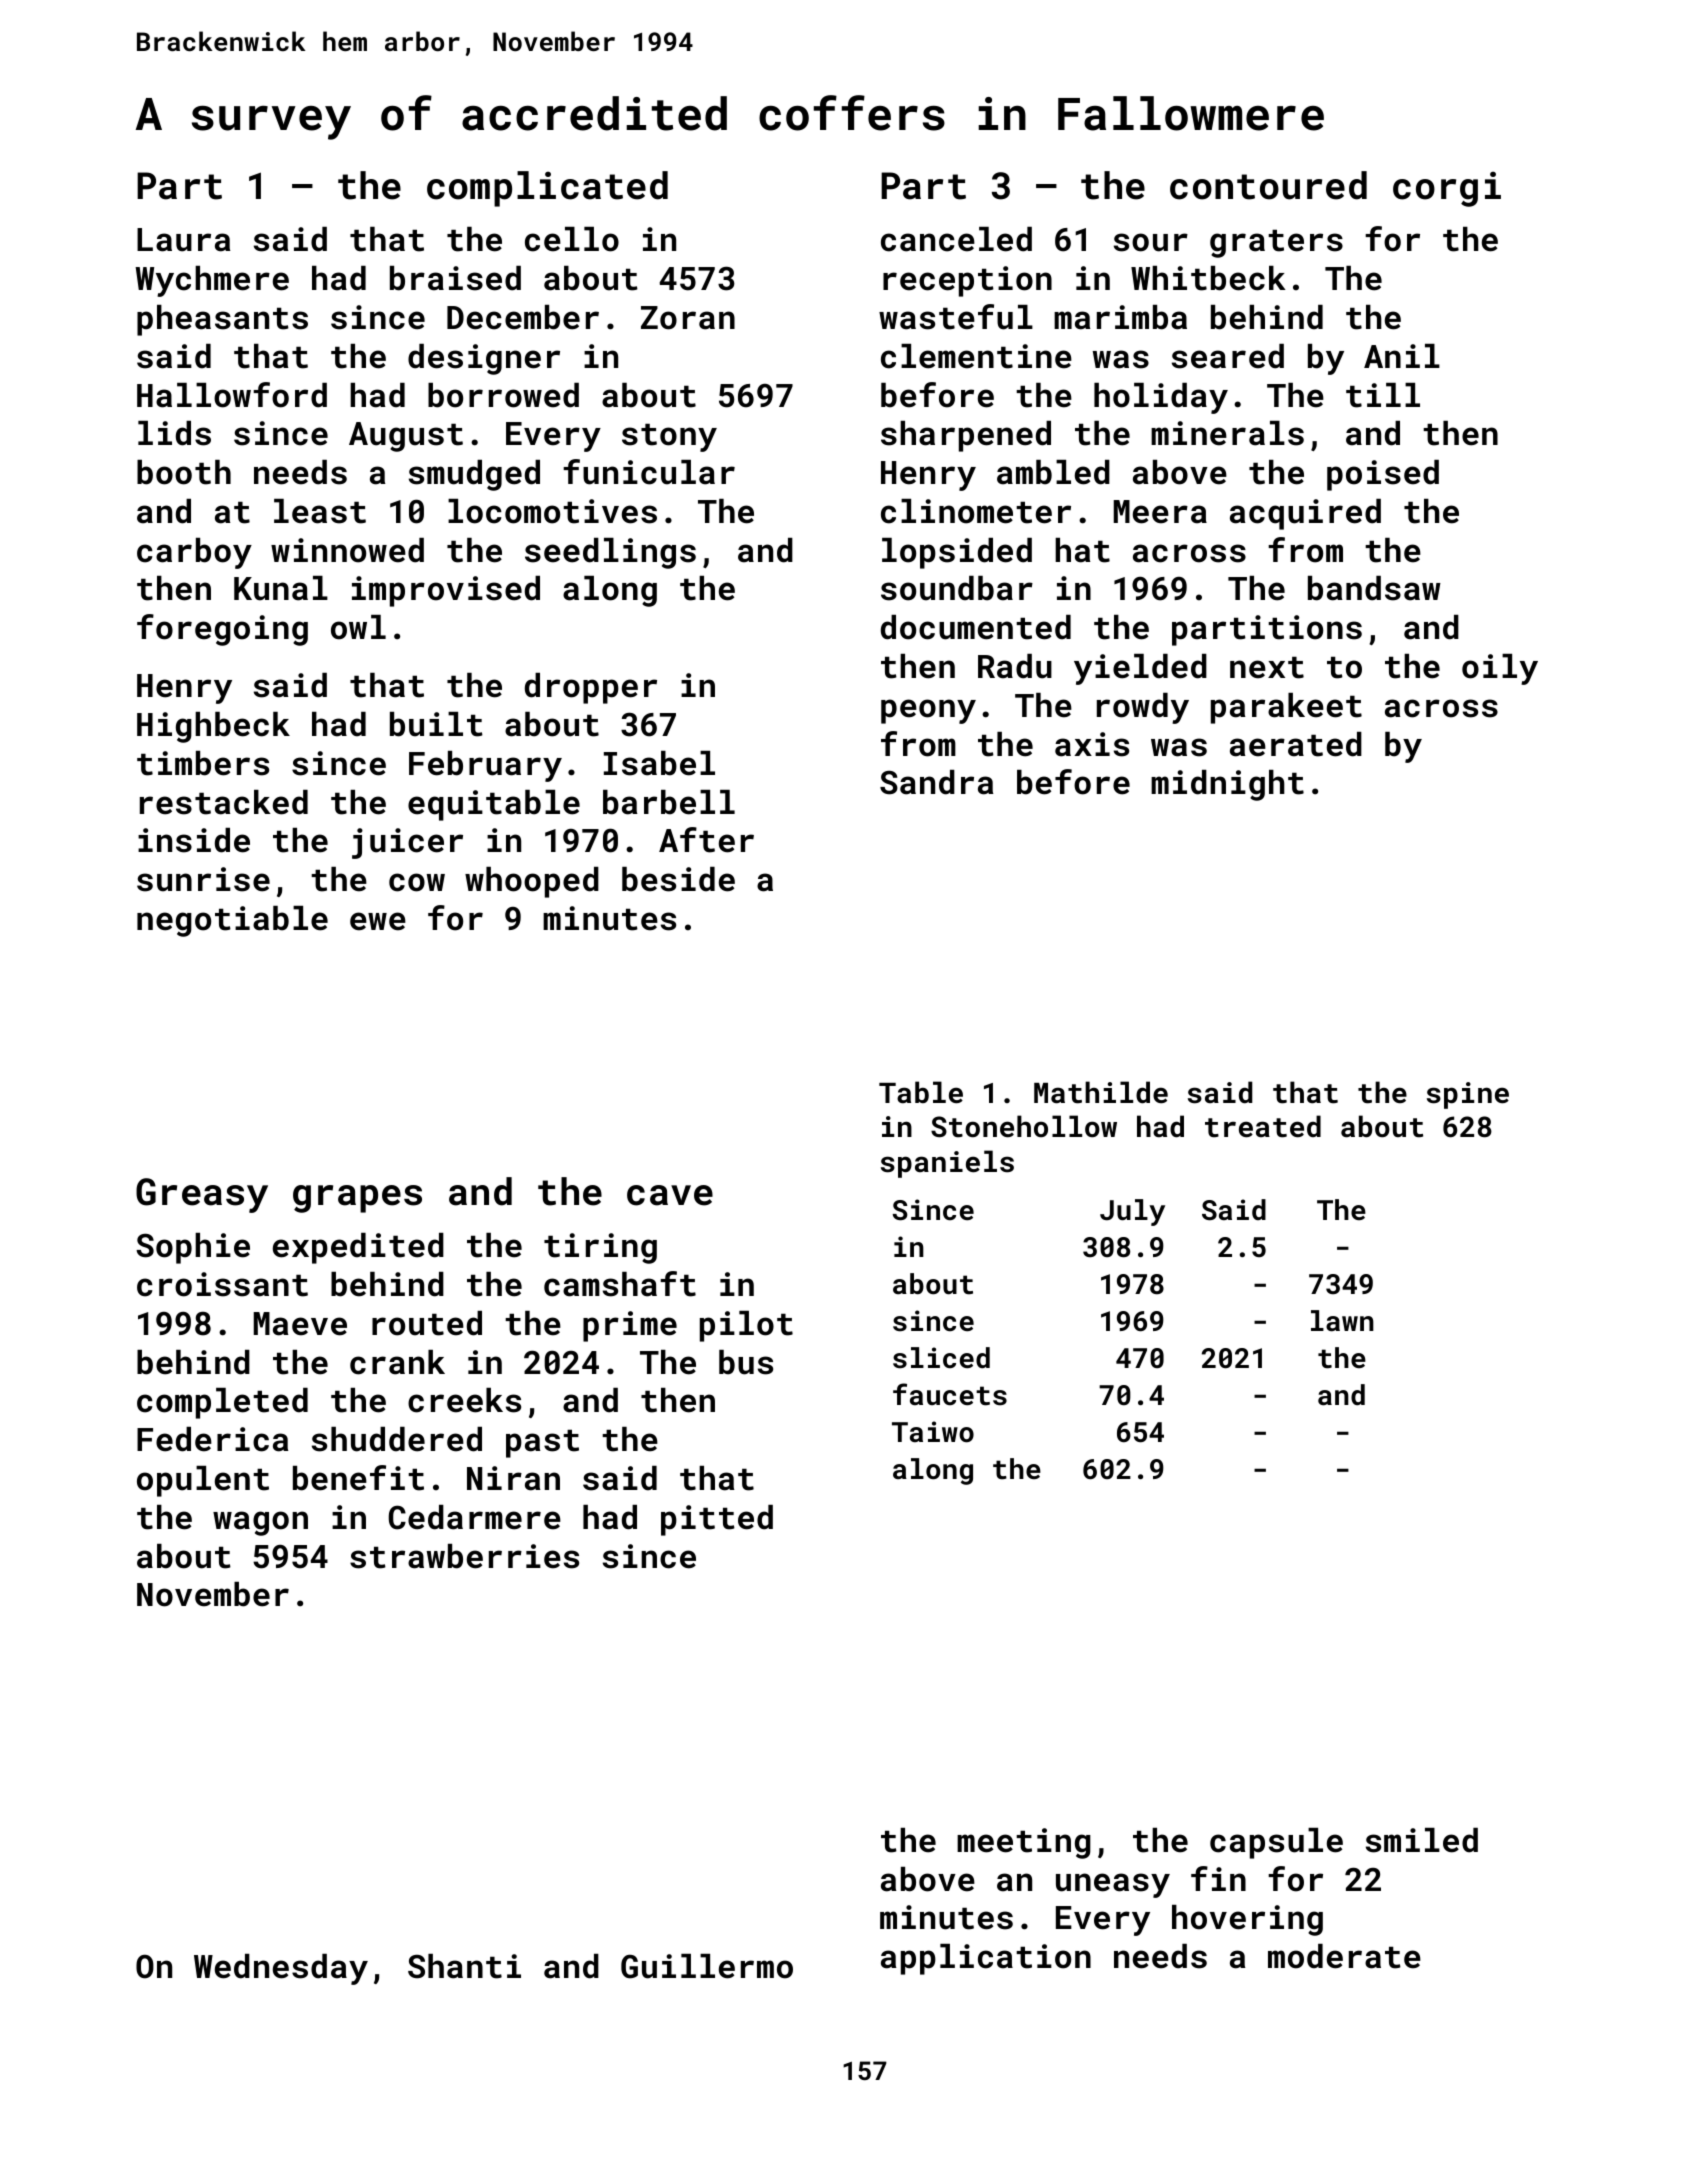 This page has height=2178, width=1683. What do you see at coordinates (1422, 1840) in the page?
I see `smiled` at bounding box center [1422, 1840].
